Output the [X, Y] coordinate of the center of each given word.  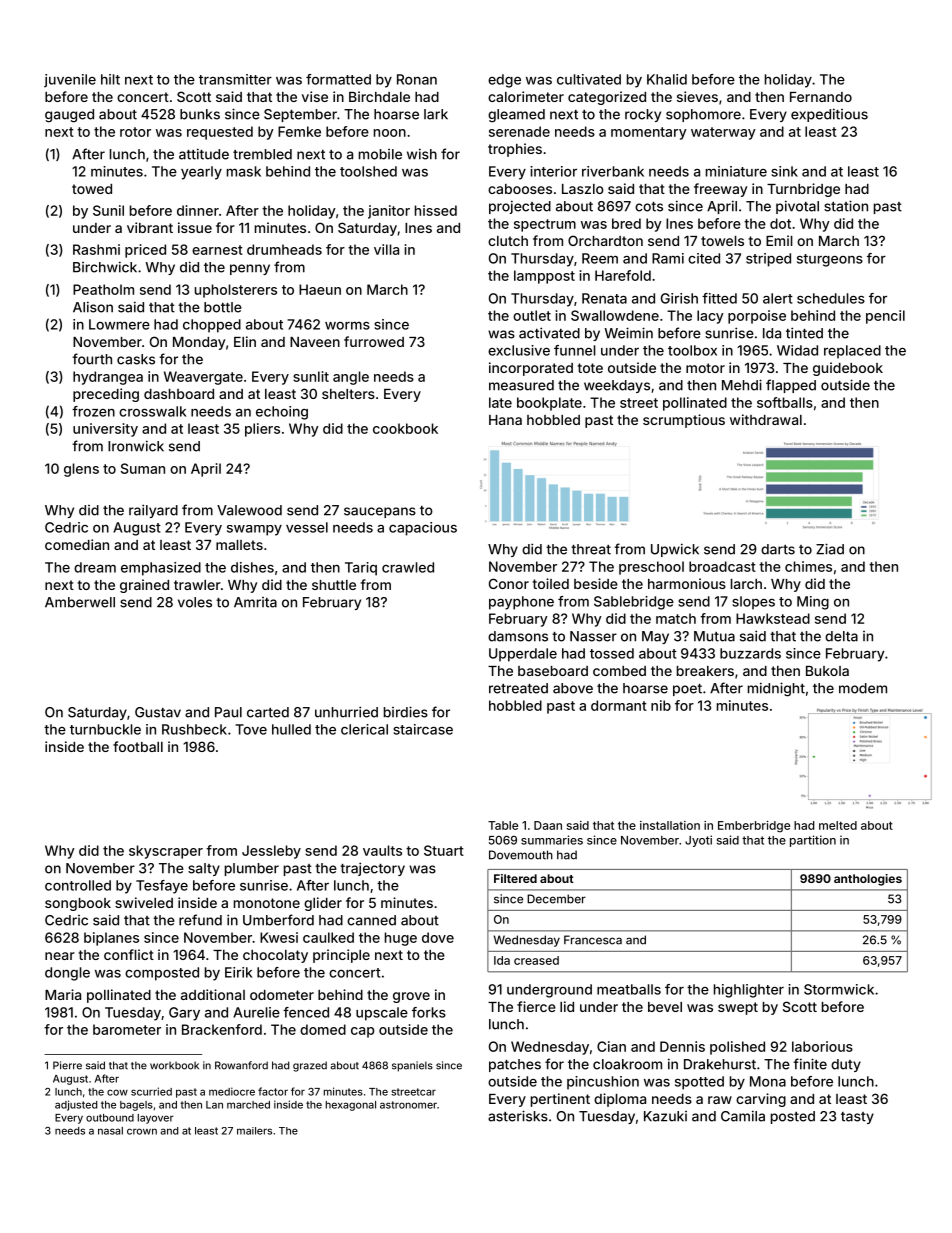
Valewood [249, 510]
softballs [785, 402]
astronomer [408, 1105]
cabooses [520, 189]
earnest [217, 250]
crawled [408, 567]
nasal [110, 1131]
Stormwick [839, 989]
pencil [885, 317]
